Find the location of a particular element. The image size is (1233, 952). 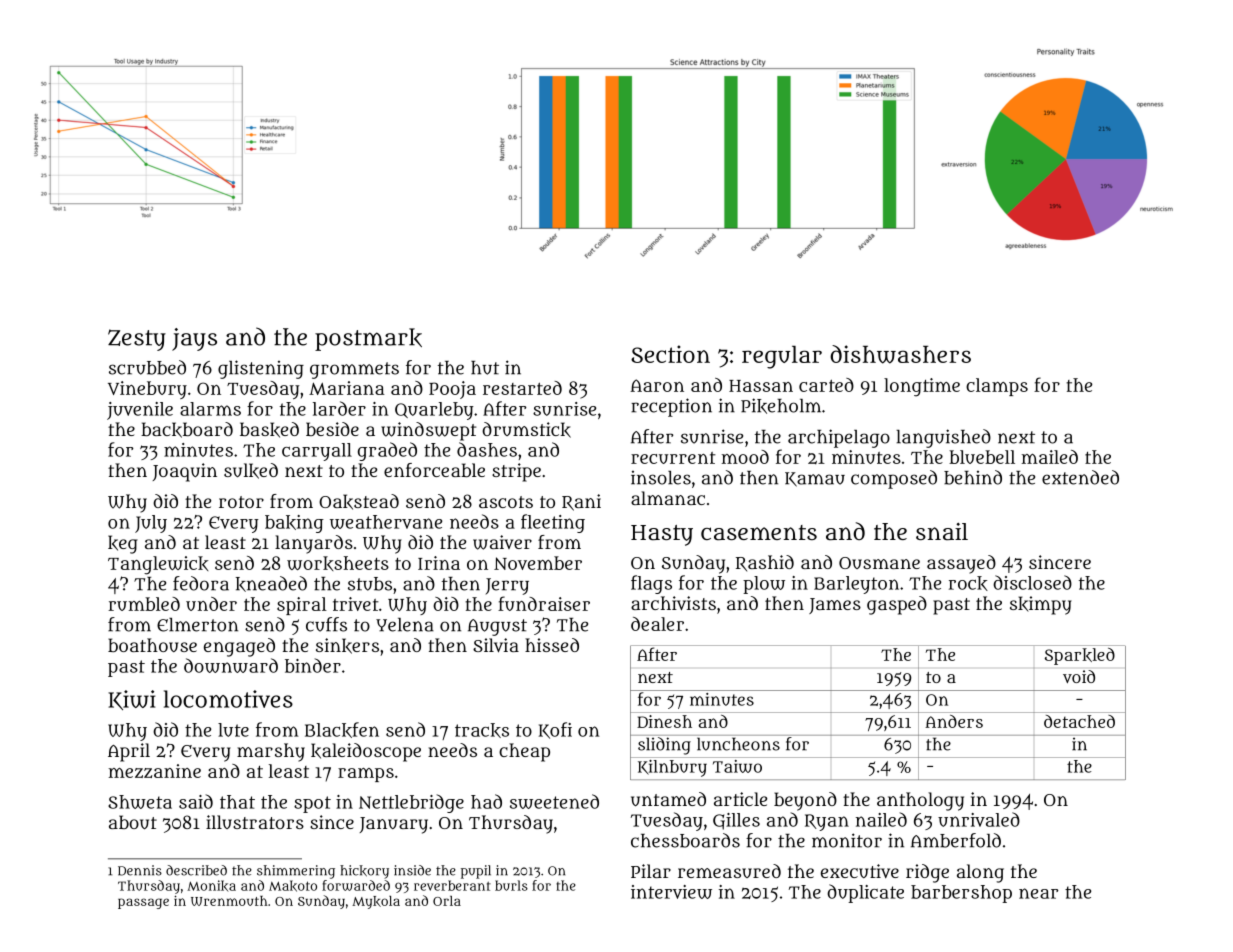

tracks is located at coordinates (482, 730).
